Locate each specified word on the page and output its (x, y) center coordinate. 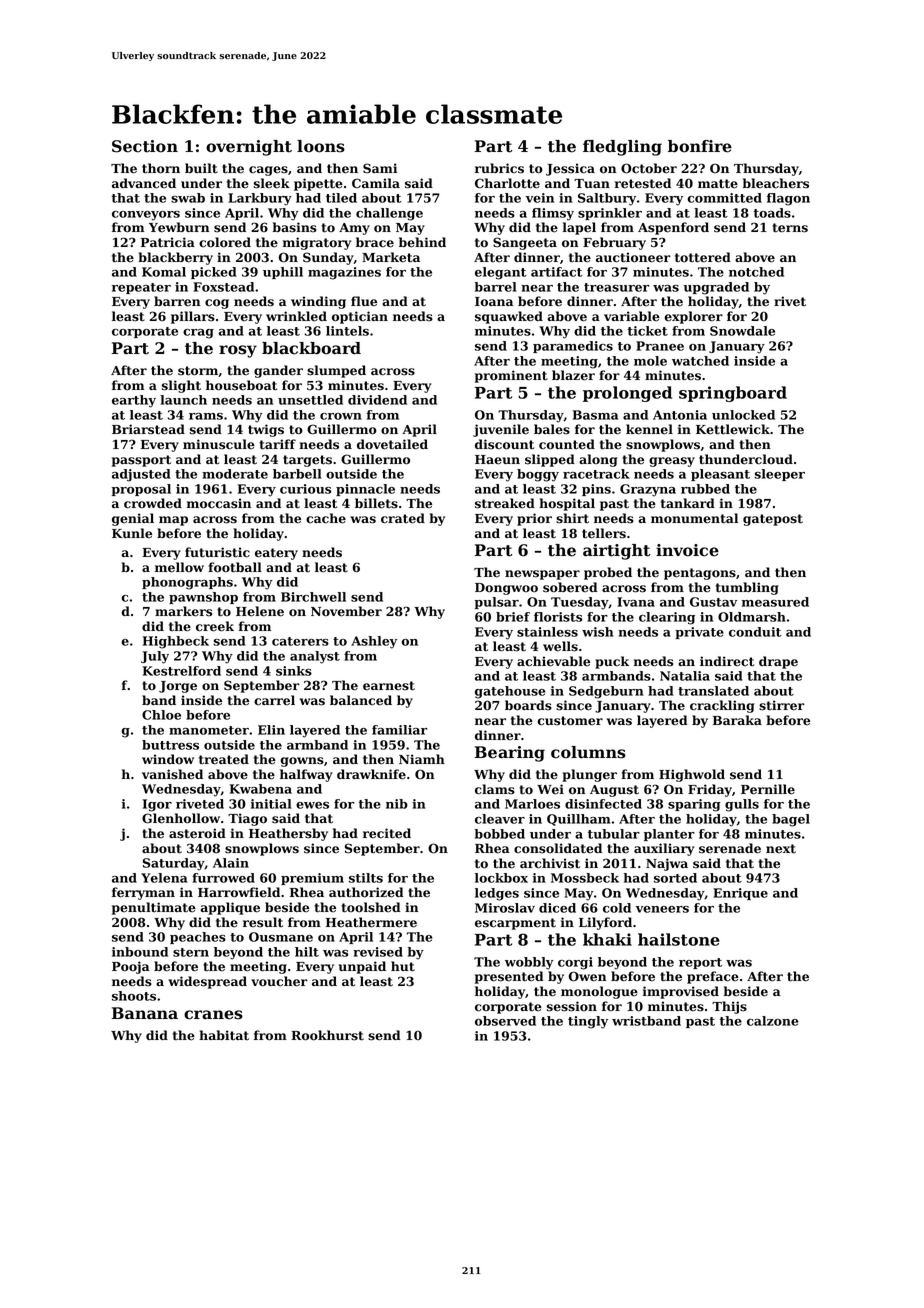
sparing (694, 805)
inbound (140, 952)
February (614, 243)
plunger (589, 775)
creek (215, 626)
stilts (366, 878)
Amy (354, 229)
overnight (249, 148)
